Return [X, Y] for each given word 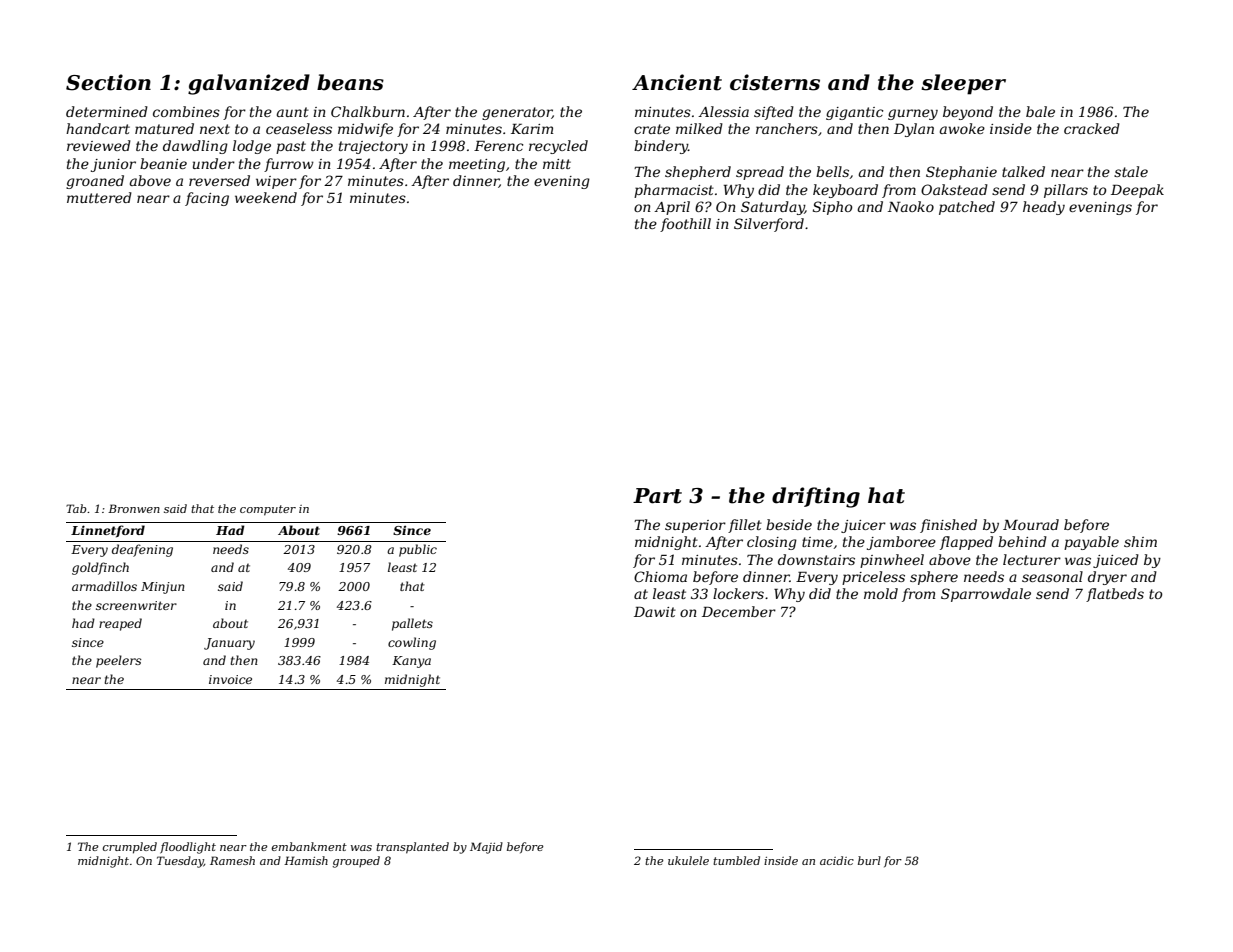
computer [268, 510]
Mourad [1031, 524]
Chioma [660, 576]
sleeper [963, 84]
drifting [816, 497]
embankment [309, 846]
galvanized [249, 84]
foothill [685, 225]
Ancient [677, 82]
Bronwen [134, 508]
